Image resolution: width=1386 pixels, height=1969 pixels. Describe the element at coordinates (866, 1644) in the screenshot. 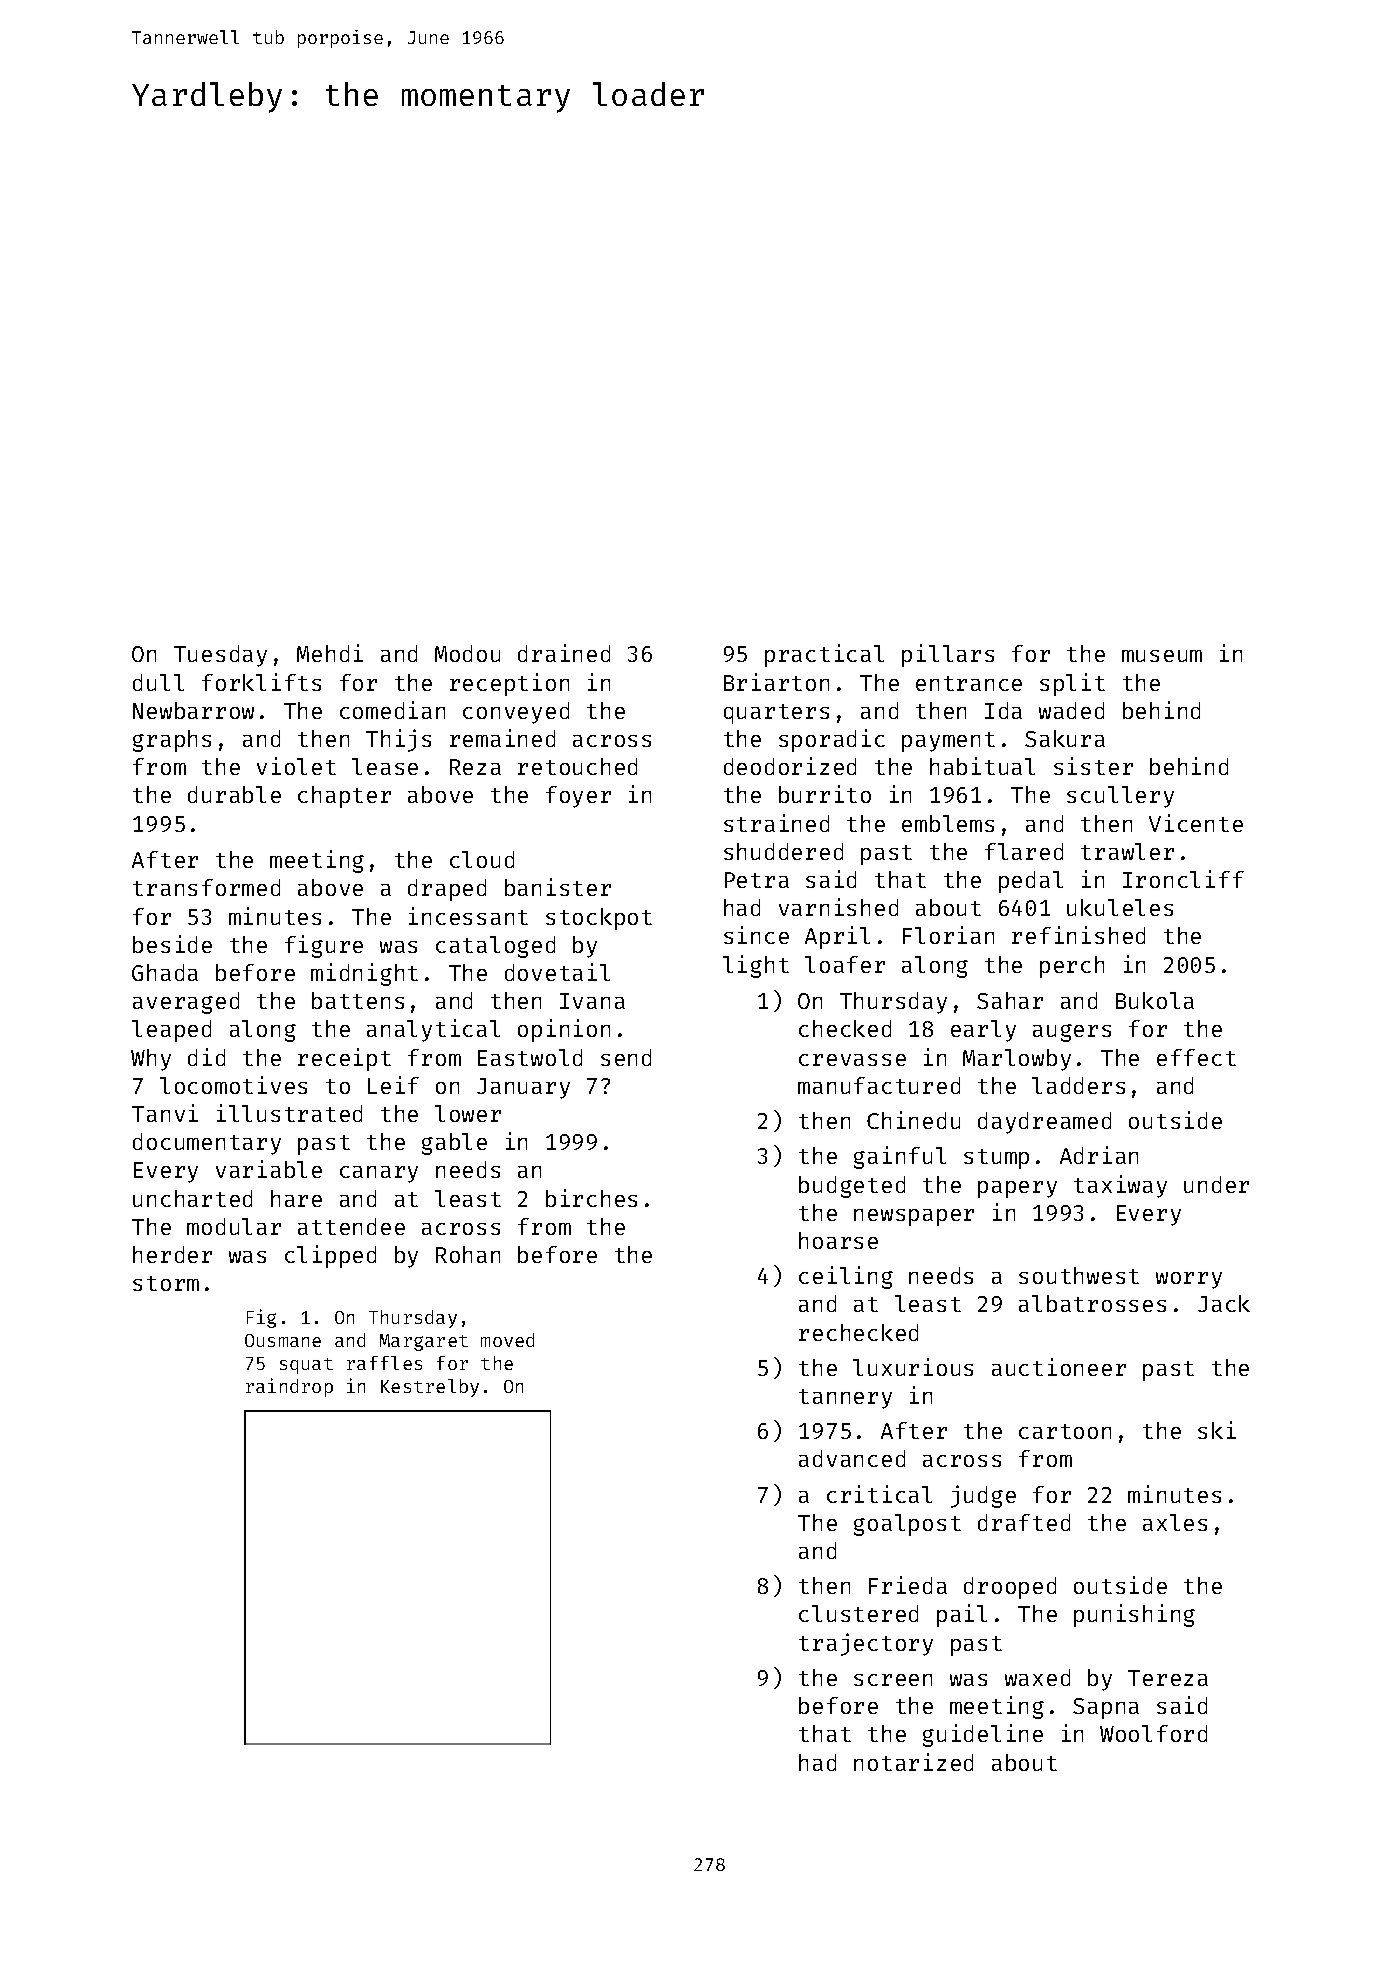

I see `trajectory` at that location.
